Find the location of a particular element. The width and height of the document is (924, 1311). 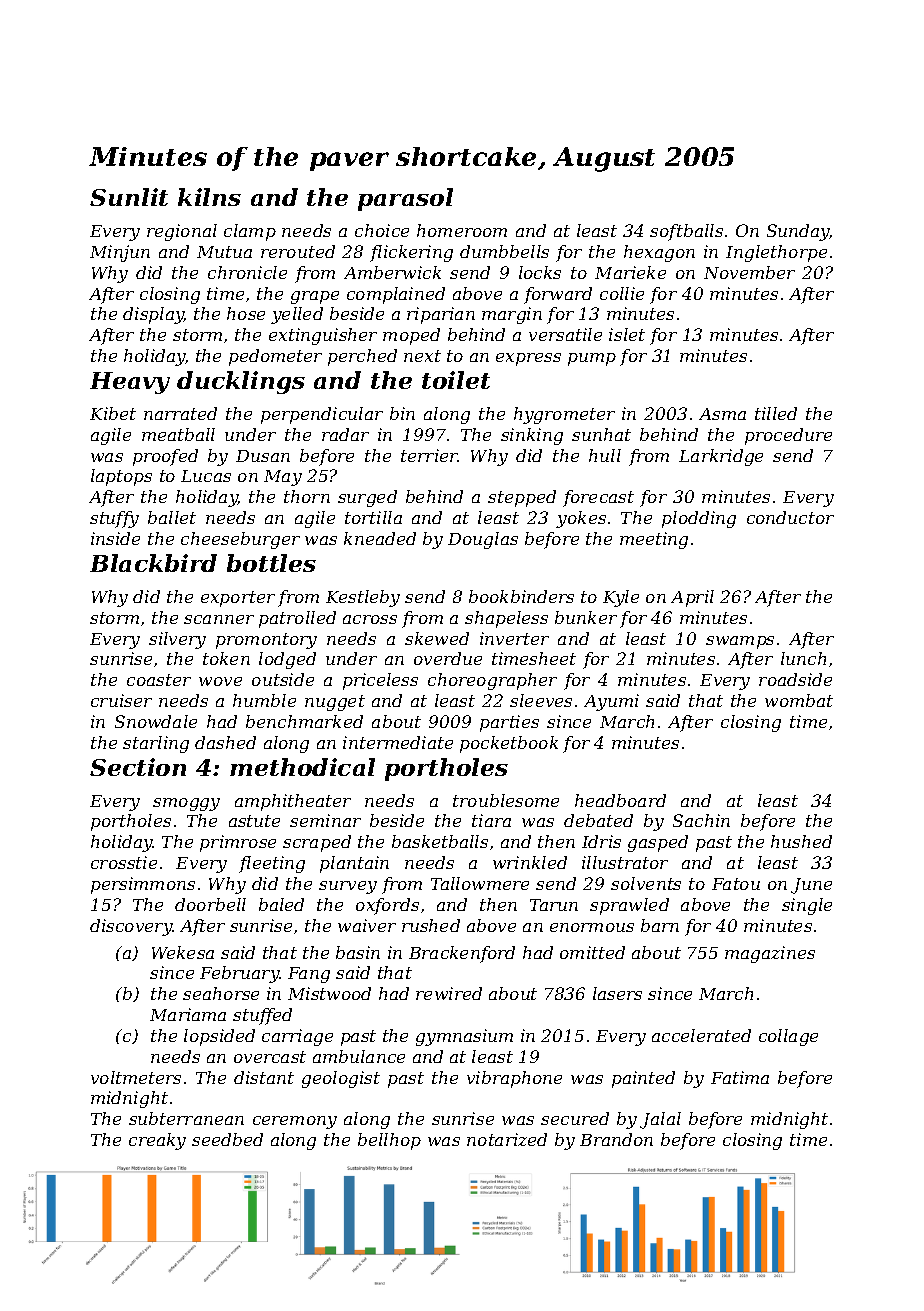

softballs is located at coordinates (686, 232).
